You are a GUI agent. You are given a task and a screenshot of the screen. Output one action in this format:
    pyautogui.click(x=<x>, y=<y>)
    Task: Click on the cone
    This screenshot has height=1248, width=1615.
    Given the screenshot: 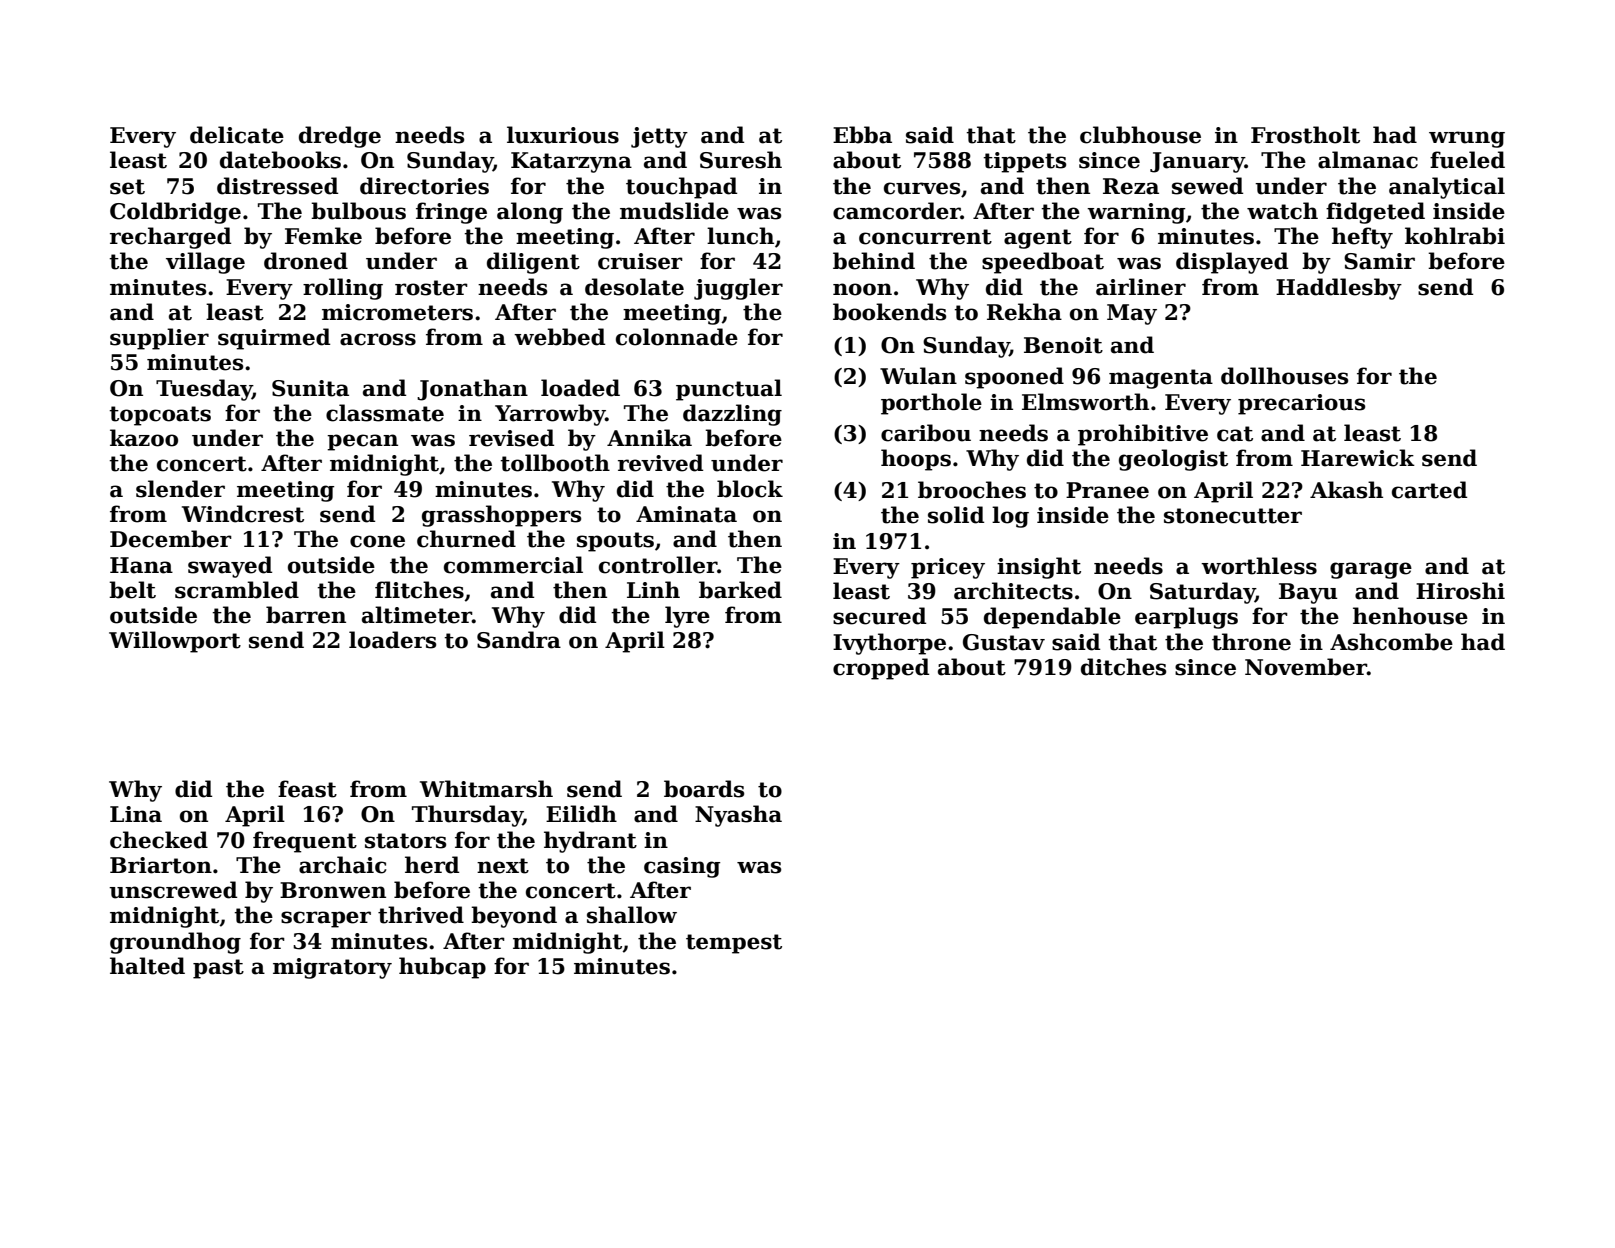 What is the action you would take?
    pyautogui.click(x=377, y=541)
